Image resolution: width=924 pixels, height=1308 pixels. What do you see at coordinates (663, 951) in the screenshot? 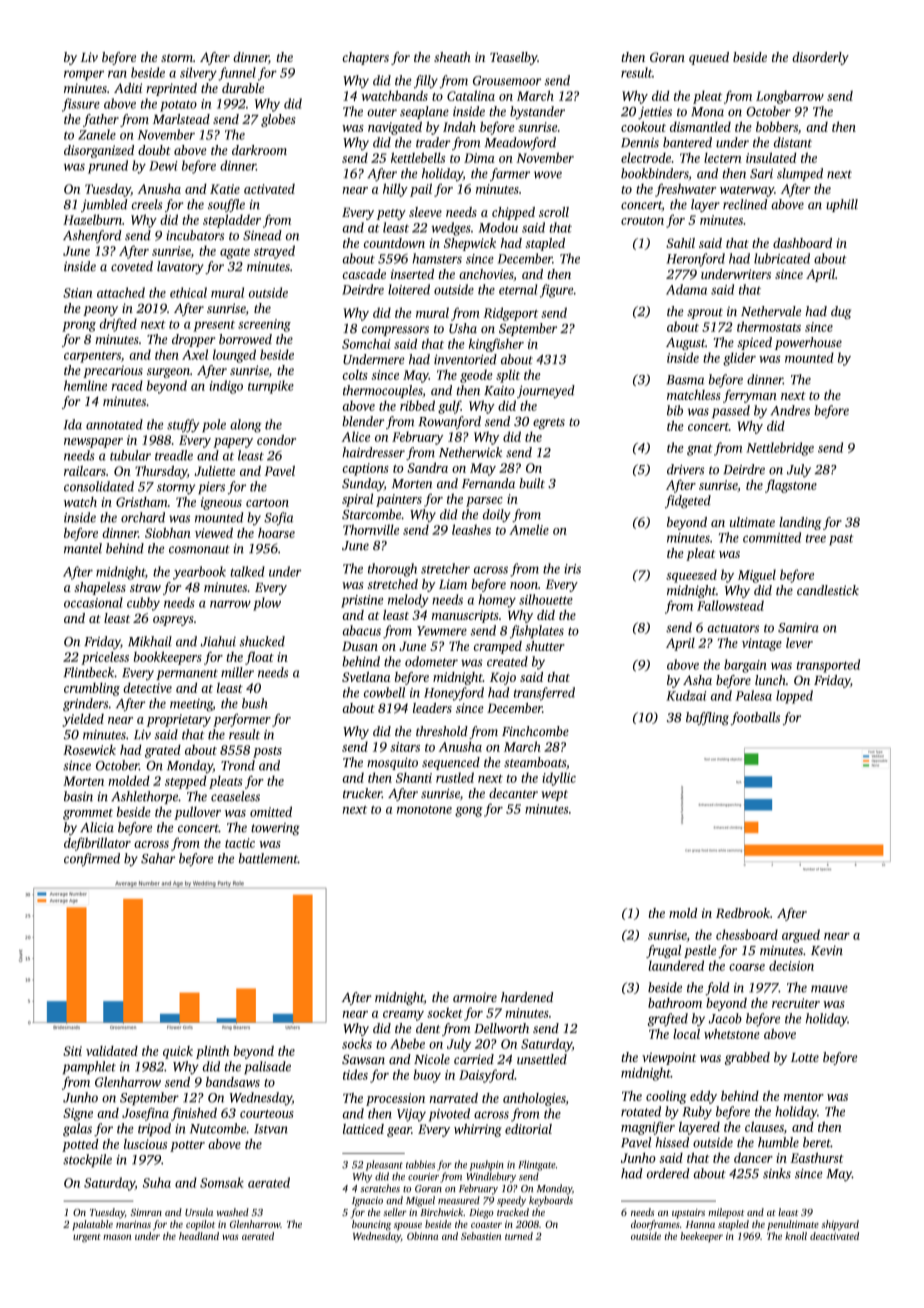
I see `frugal` at bounding box center [663, 951].
